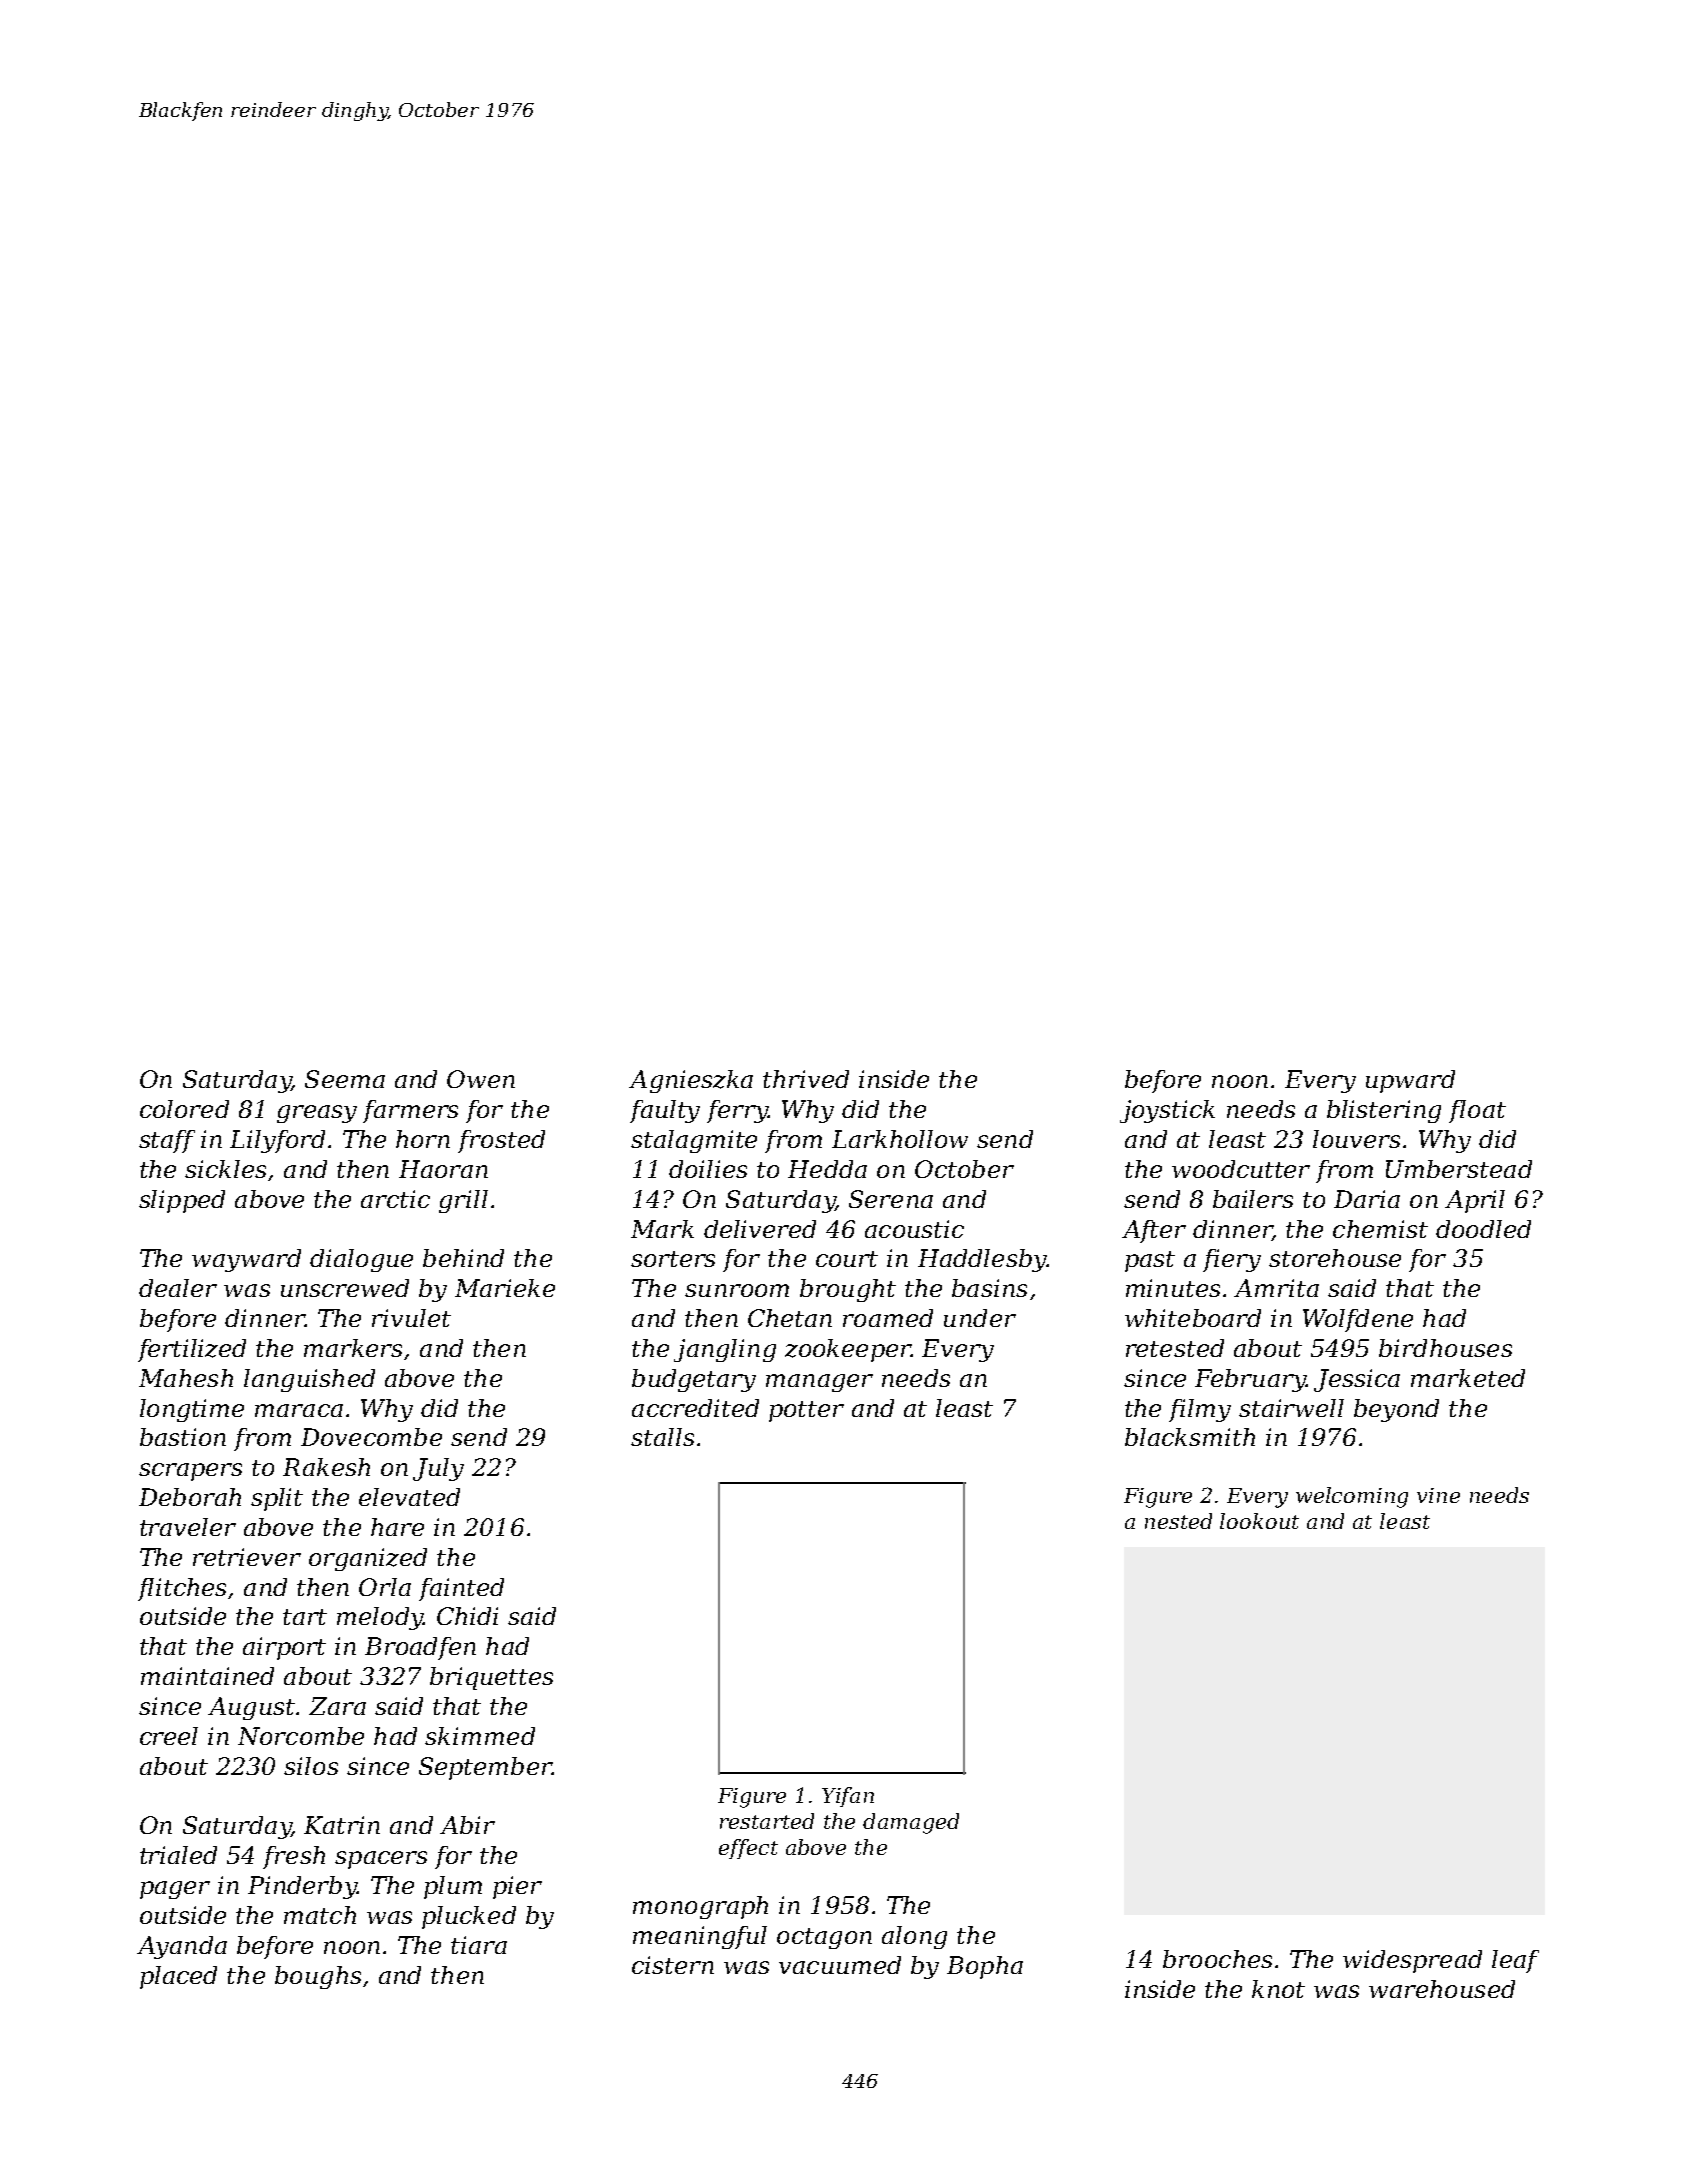 This document has height=2178, width=1683. Describe the element at coordinates (911, 1823) in the document. I see `damaged` at that location.
